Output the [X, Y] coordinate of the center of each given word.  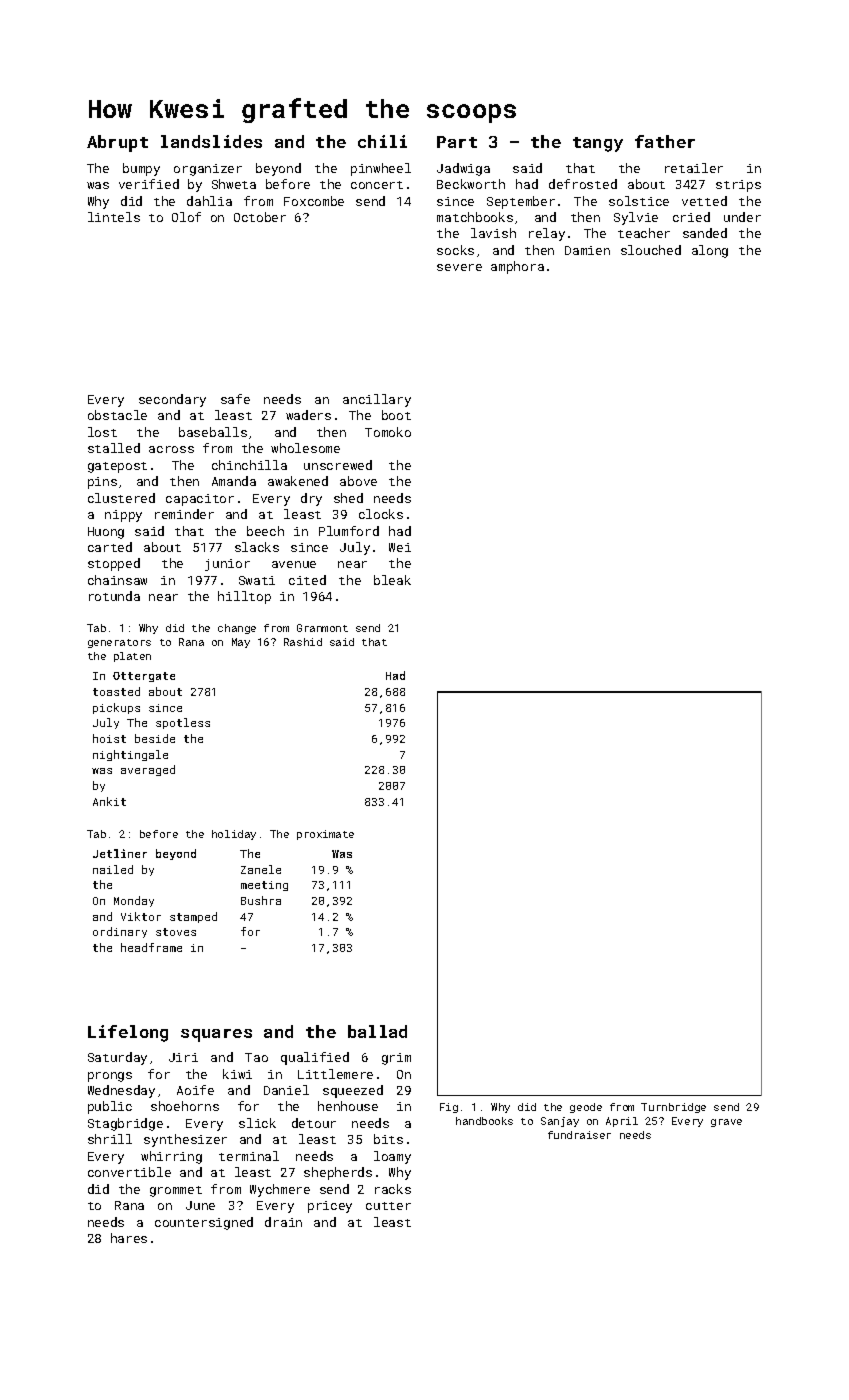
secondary [172, 400]
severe [459, 267]
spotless [183, 723]
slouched [651, 250]
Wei [400, 547]
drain [283, 1222]
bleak [392, 580]
